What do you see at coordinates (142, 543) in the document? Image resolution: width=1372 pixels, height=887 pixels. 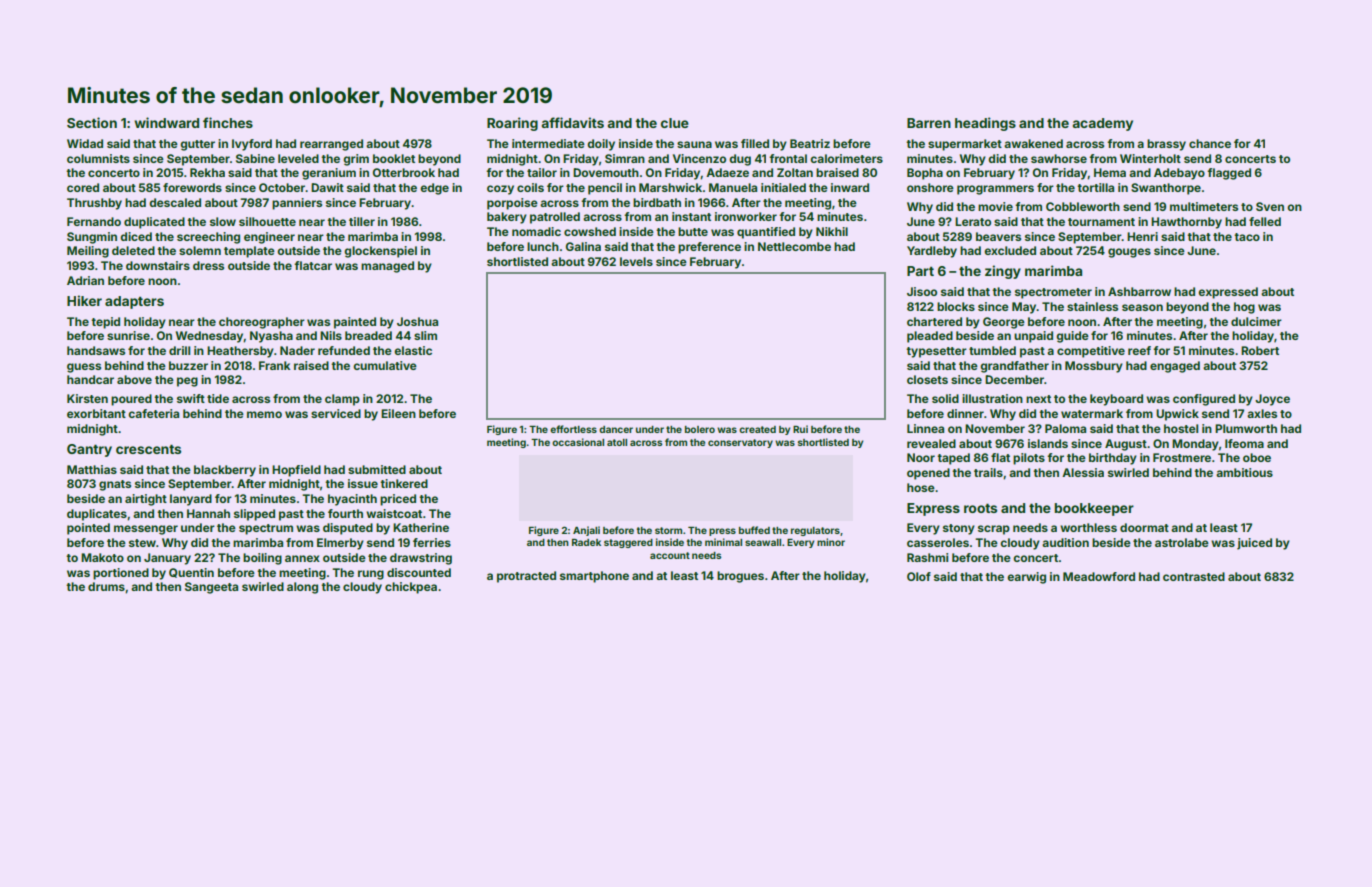 I see `stew` at bounding box center [142, 543].
